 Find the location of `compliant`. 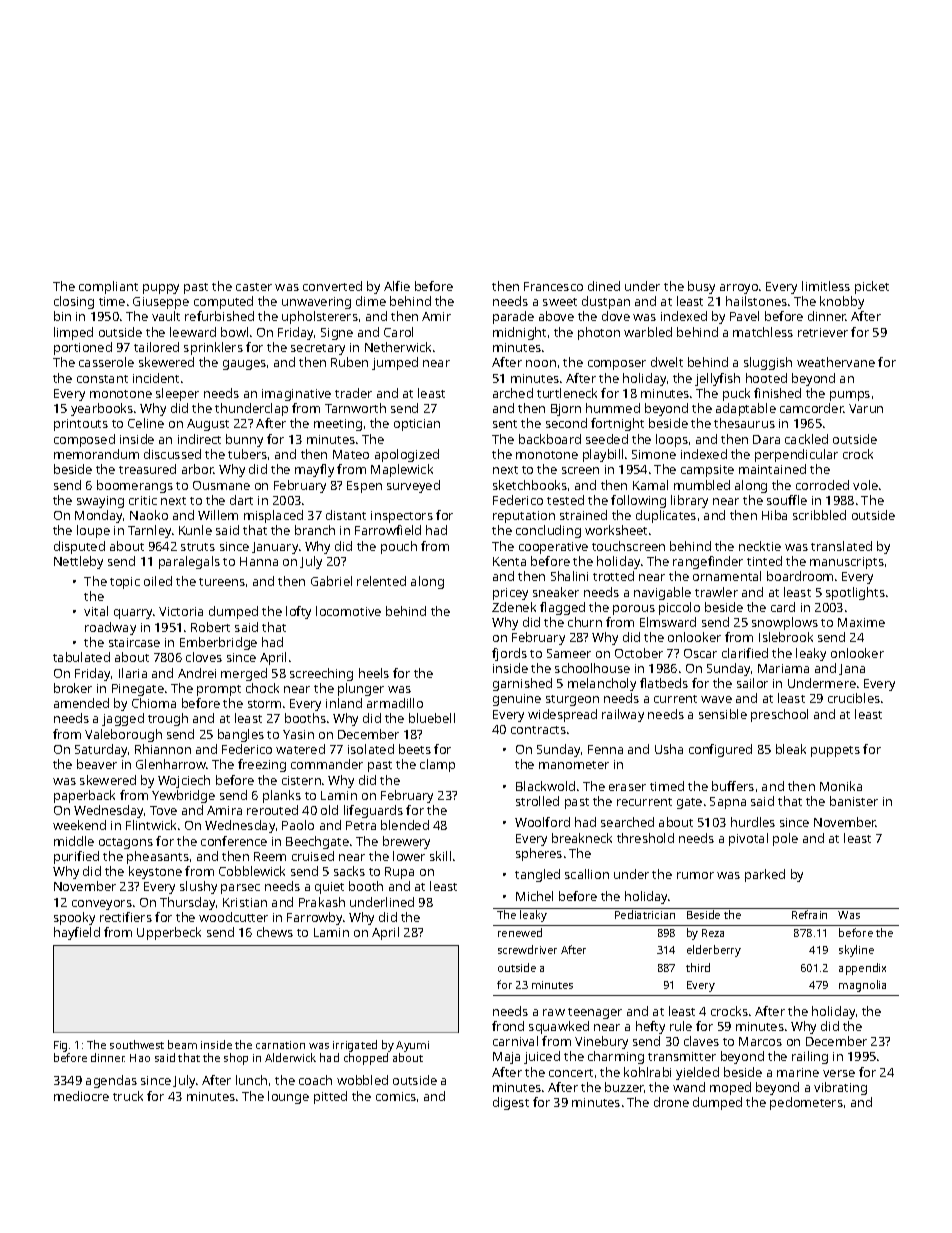

compliant is located at coordinates (108, 287).
